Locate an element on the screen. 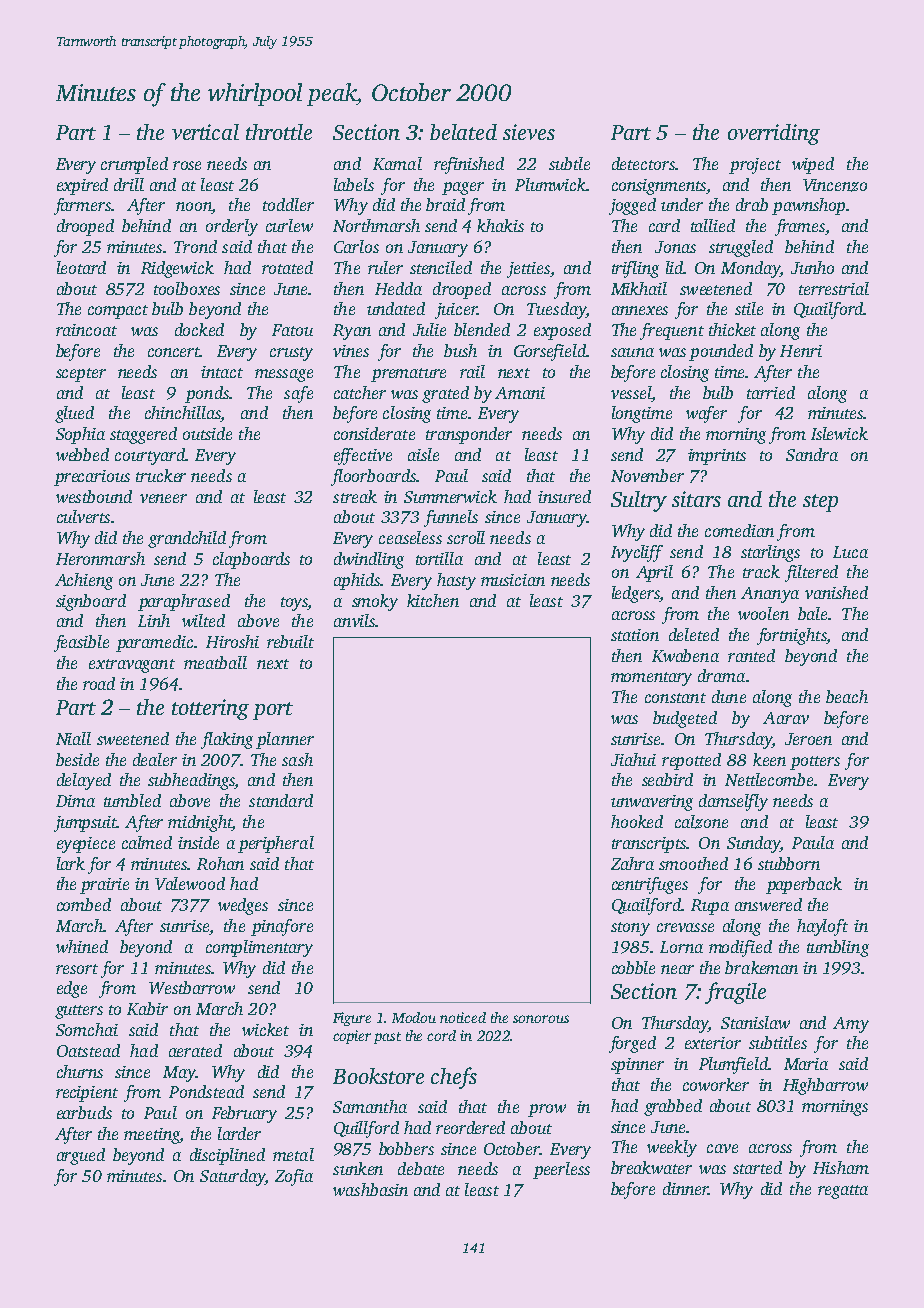 The height and width of the screenshot is (1308, 924). kitchen is located at coordinates (433, 600).
